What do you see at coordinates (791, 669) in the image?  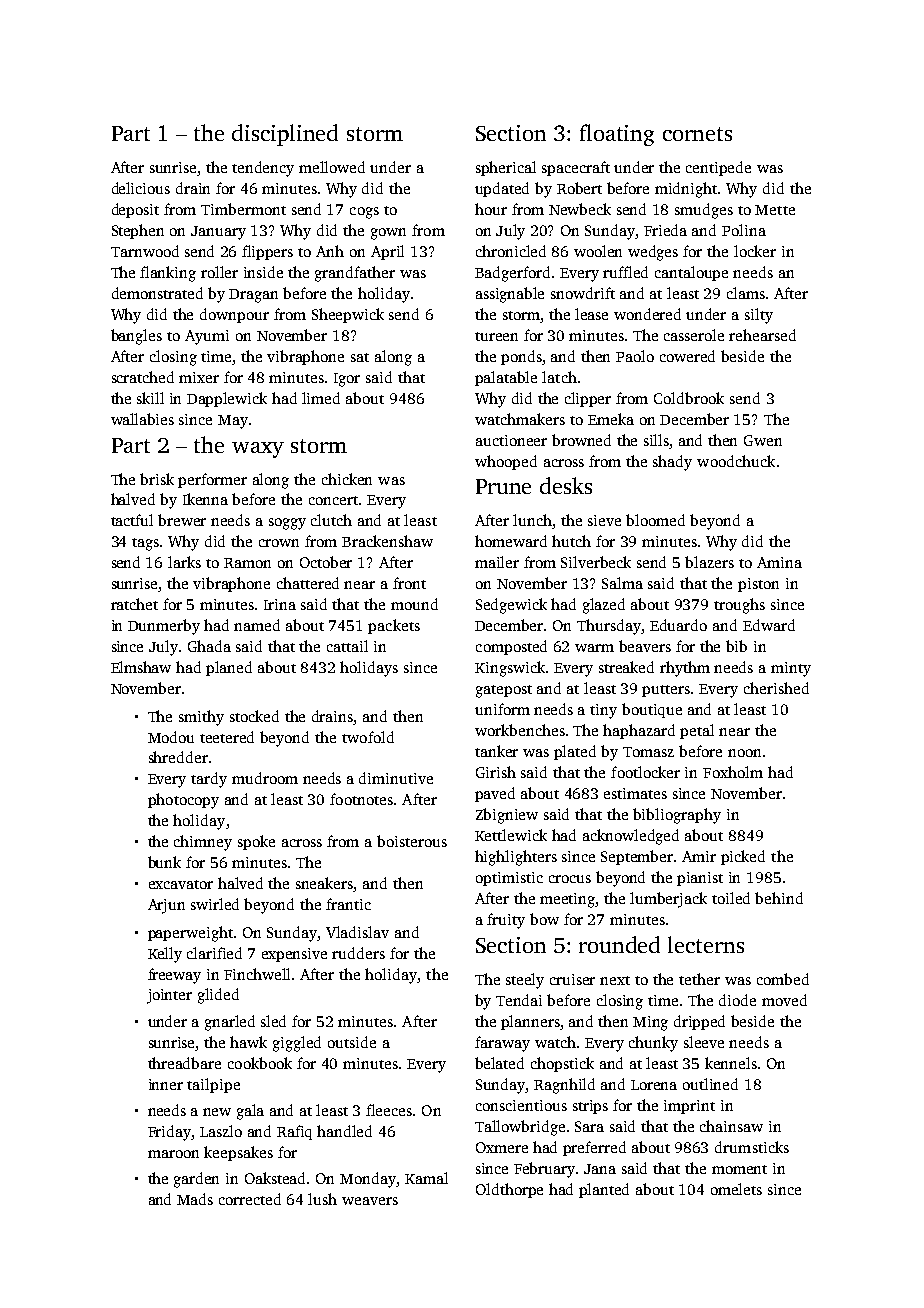 I see `minty` at bounding box center [791, 669].
